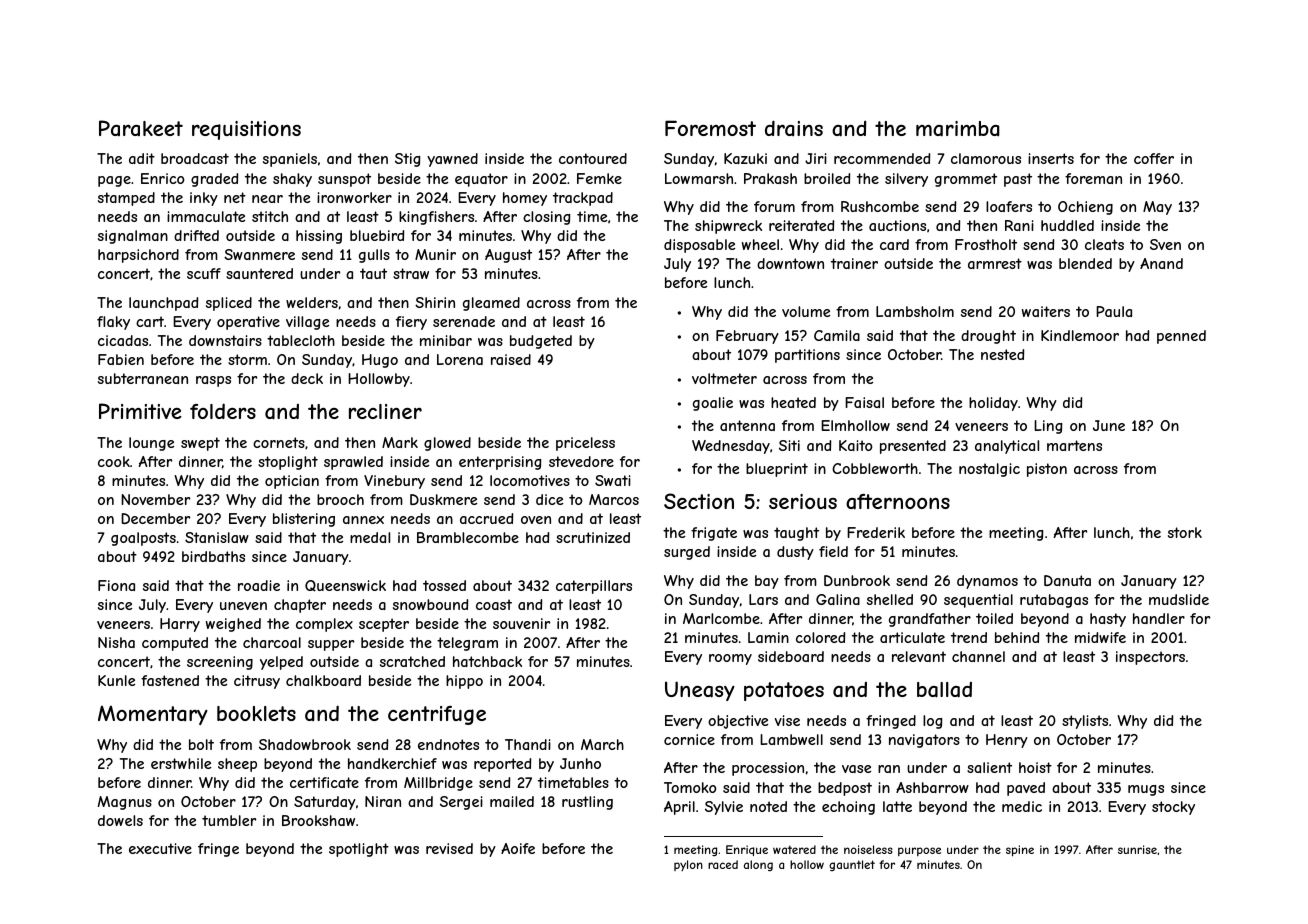 The image size is (1308, 924). Describe the element at coordinates (1154, 158) in the page. I see `coffer` at that location.
